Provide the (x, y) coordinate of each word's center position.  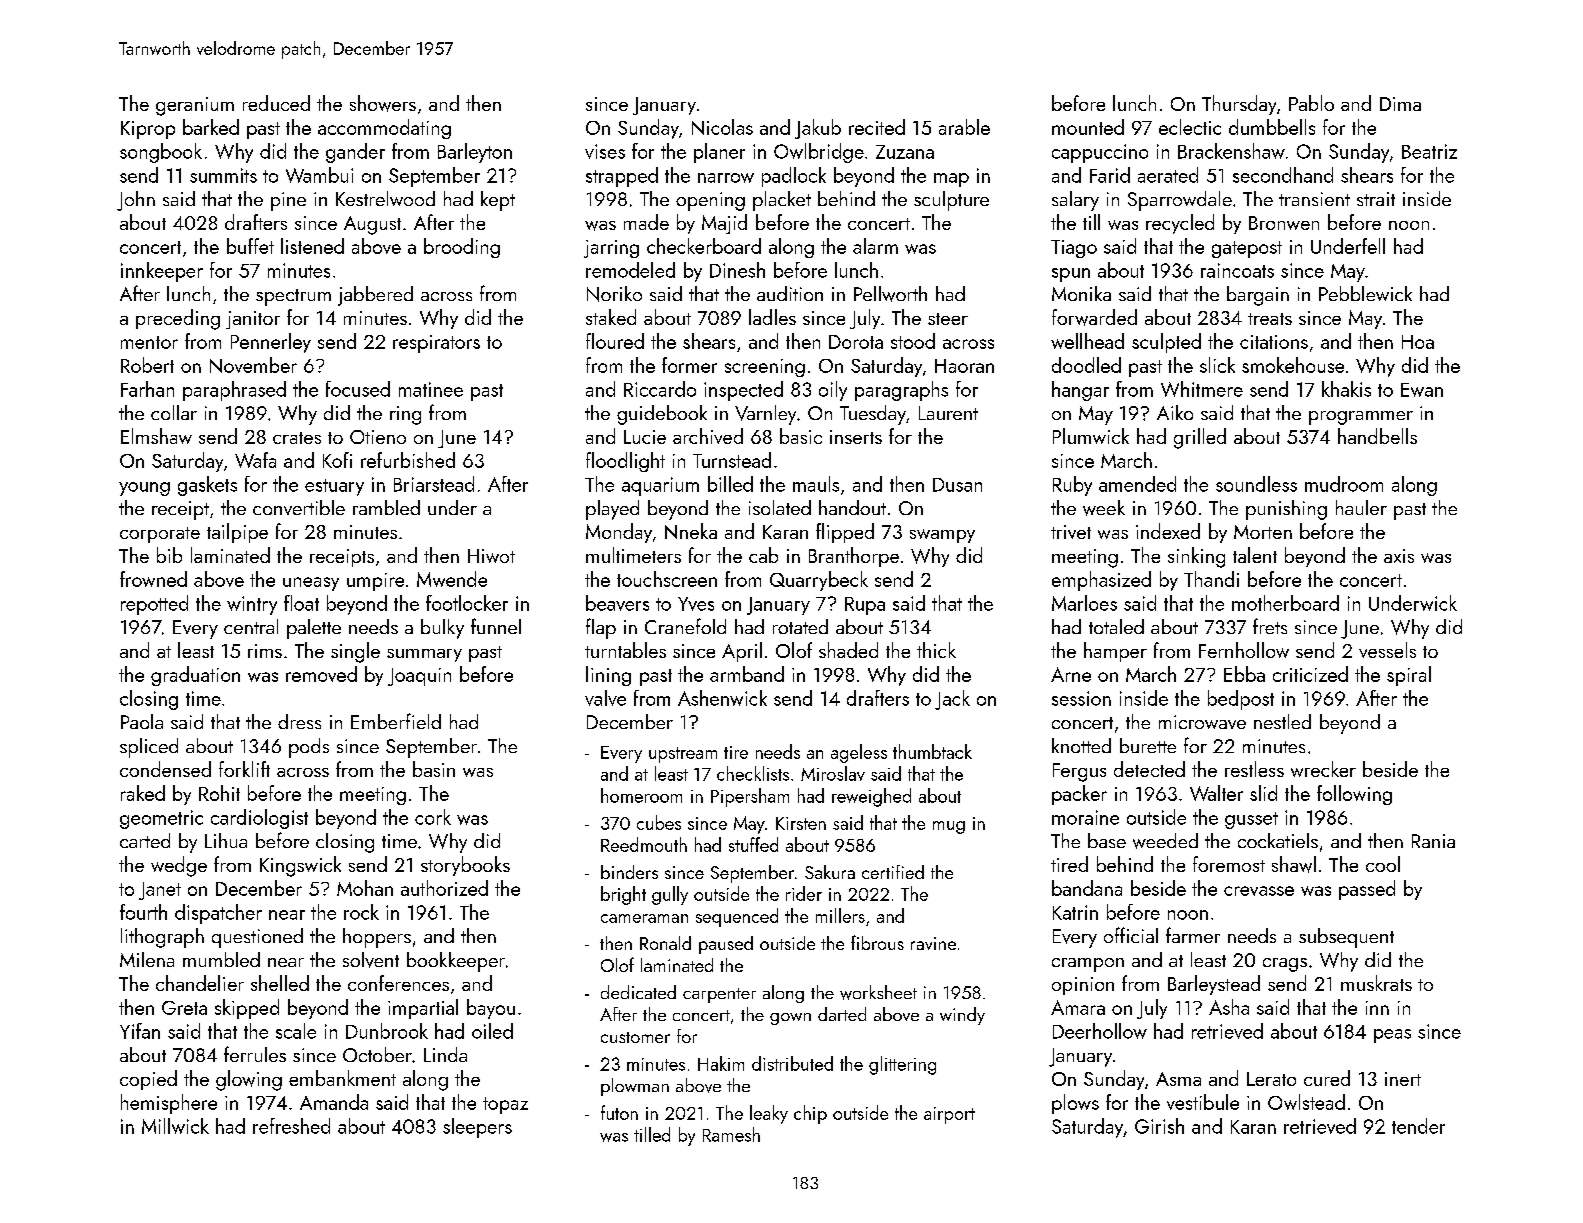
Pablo (1311, 103)
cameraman (644, 918)
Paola (142, 721)
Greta (184, 1008)
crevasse (1259, 891)
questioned (257, 938)
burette (1148, 745)
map (951, 180)
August (372, 225)
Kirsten (801, 823)
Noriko (614, 294)
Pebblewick (1365, 293)
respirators (436, 344)
